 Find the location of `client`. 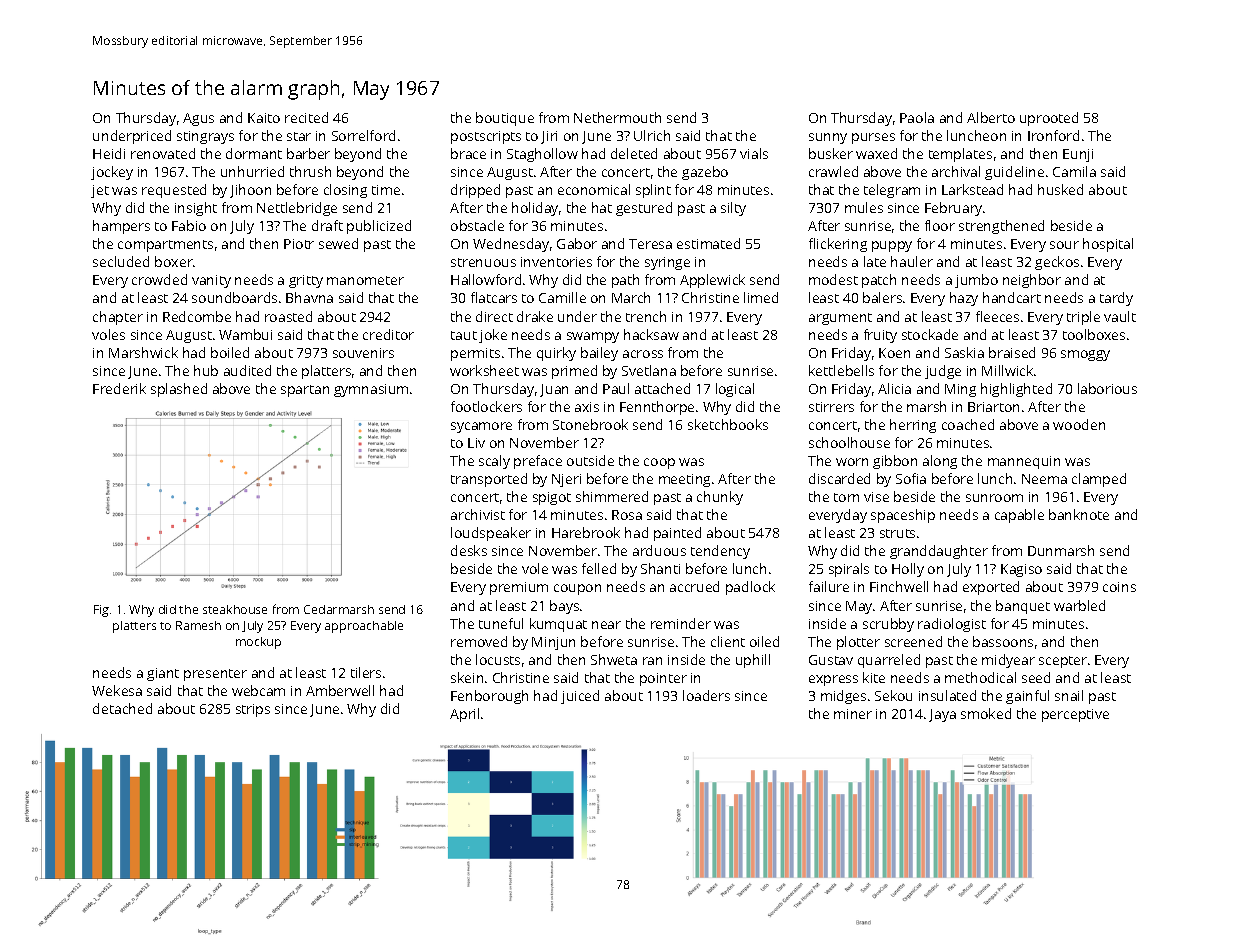

client is located at coordinates (728, 641).
